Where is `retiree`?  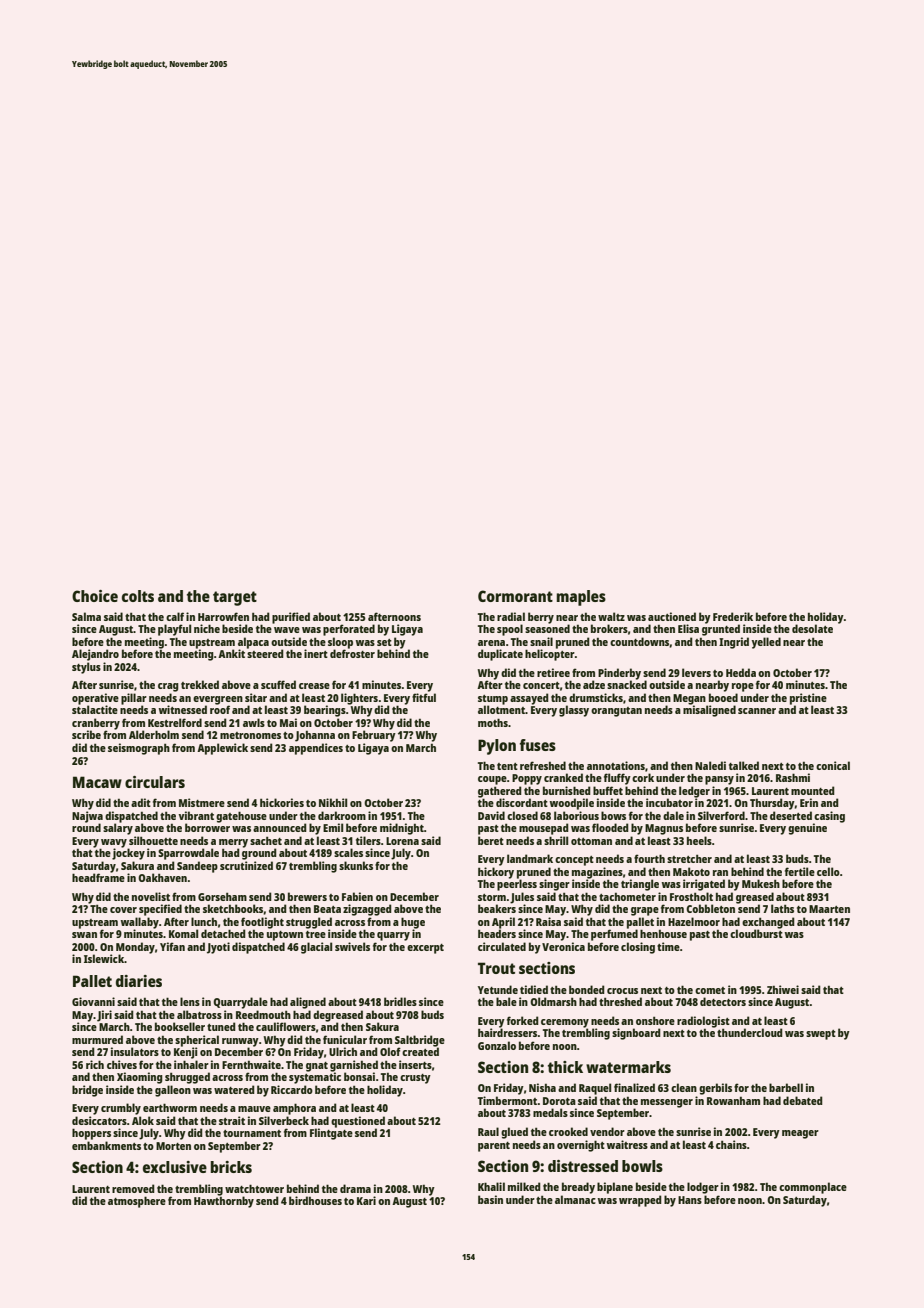 retiree is located at coordinates (553, 672).
